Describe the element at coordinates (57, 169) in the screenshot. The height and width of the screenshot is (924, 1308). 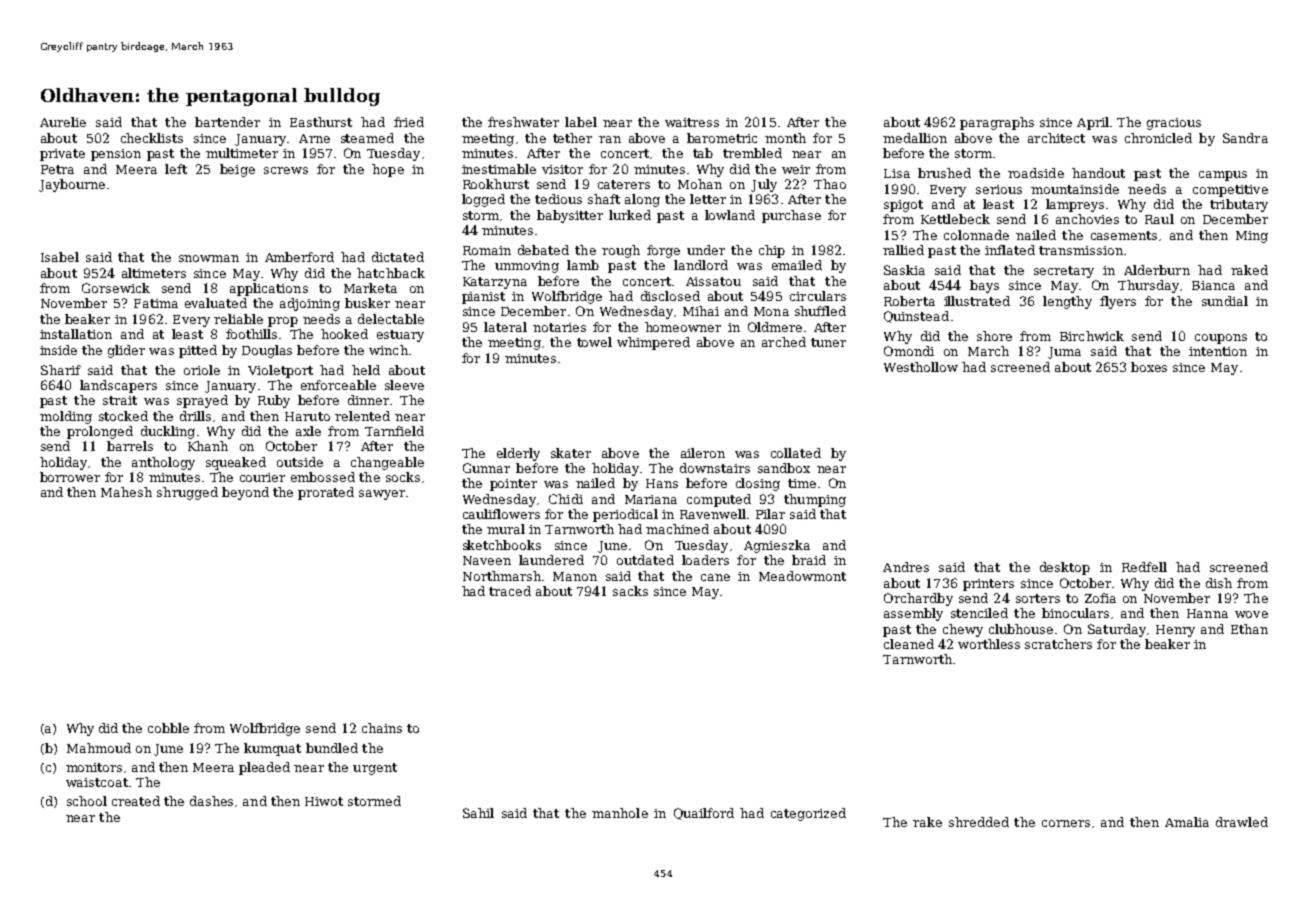
I see `Petra` at that location.
